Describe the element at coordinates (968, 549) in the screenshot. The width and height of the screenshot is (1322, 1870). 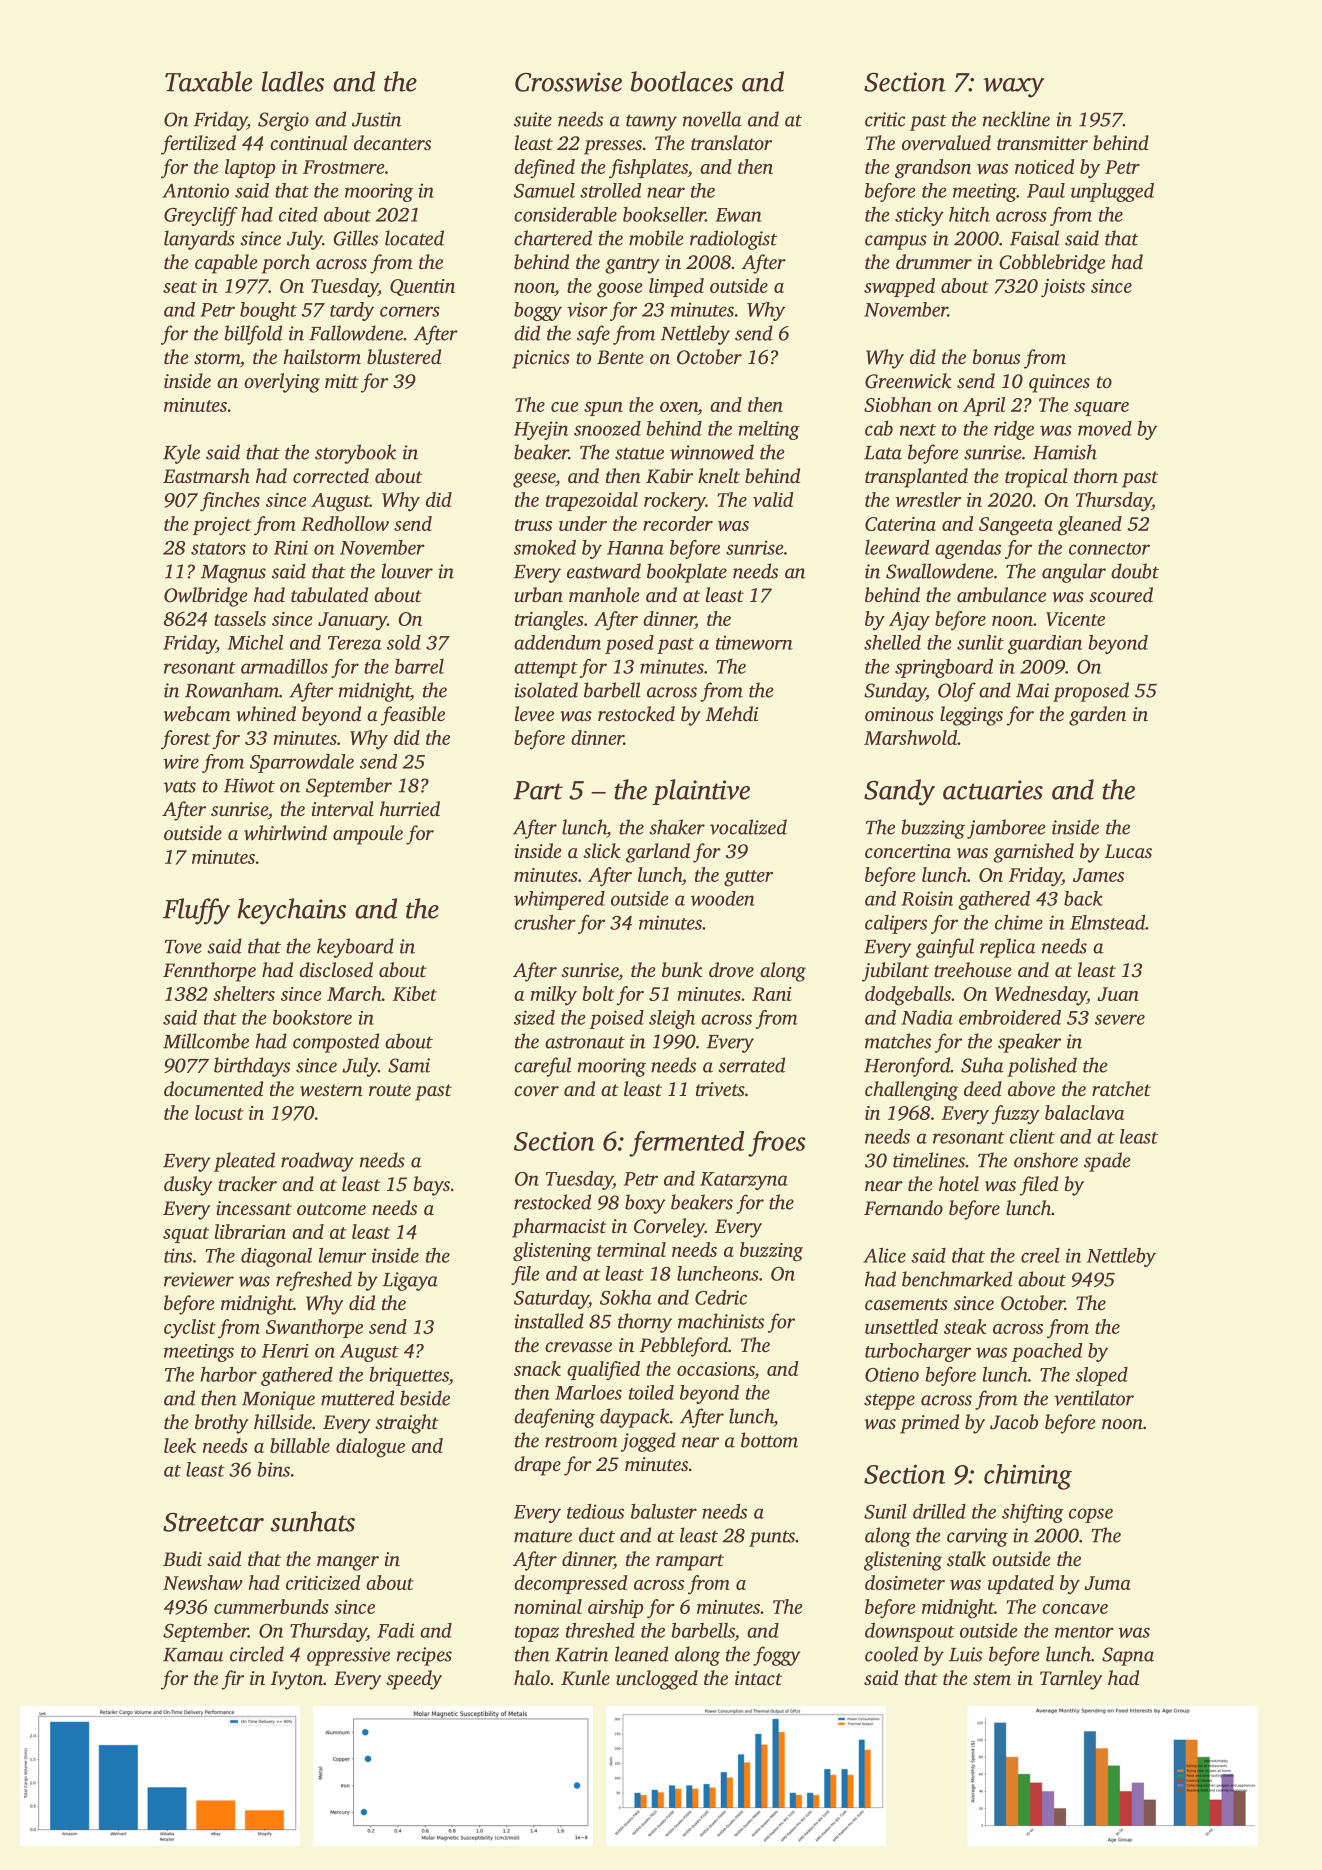
I see `agendas` at that location.
